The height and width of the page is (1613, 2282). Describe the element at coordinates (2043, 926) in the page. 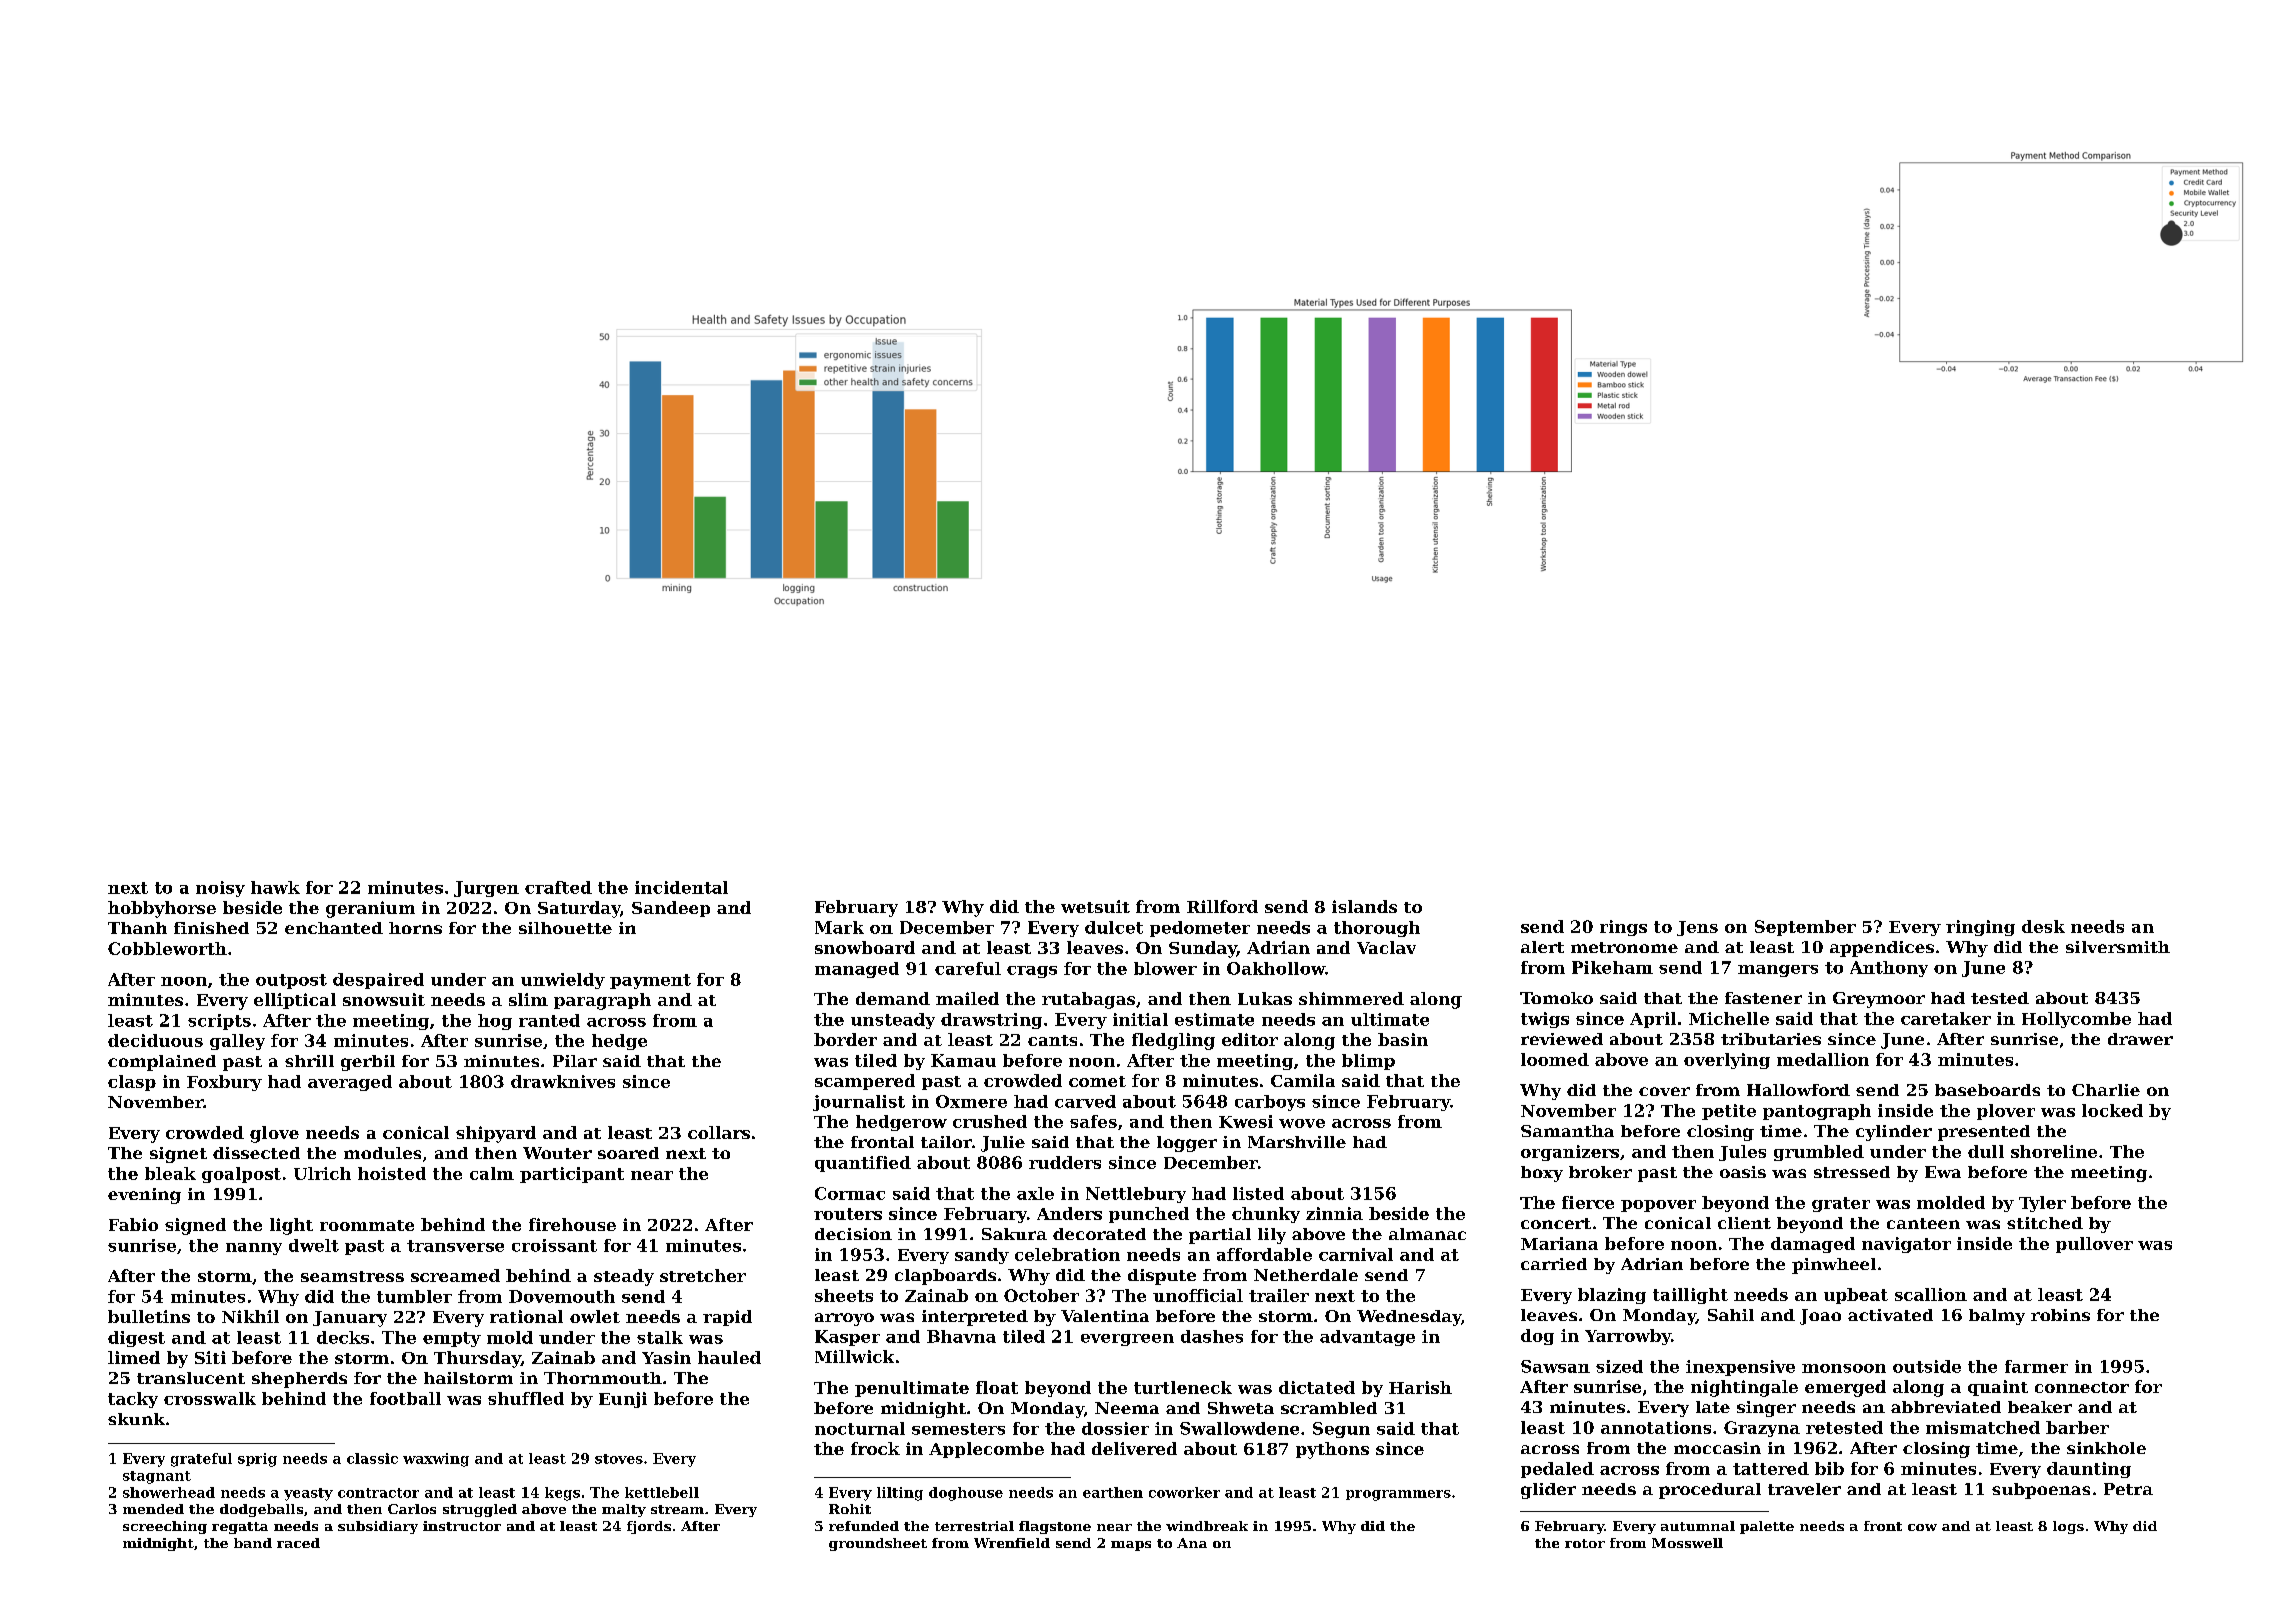

I see `desk` at that location.
